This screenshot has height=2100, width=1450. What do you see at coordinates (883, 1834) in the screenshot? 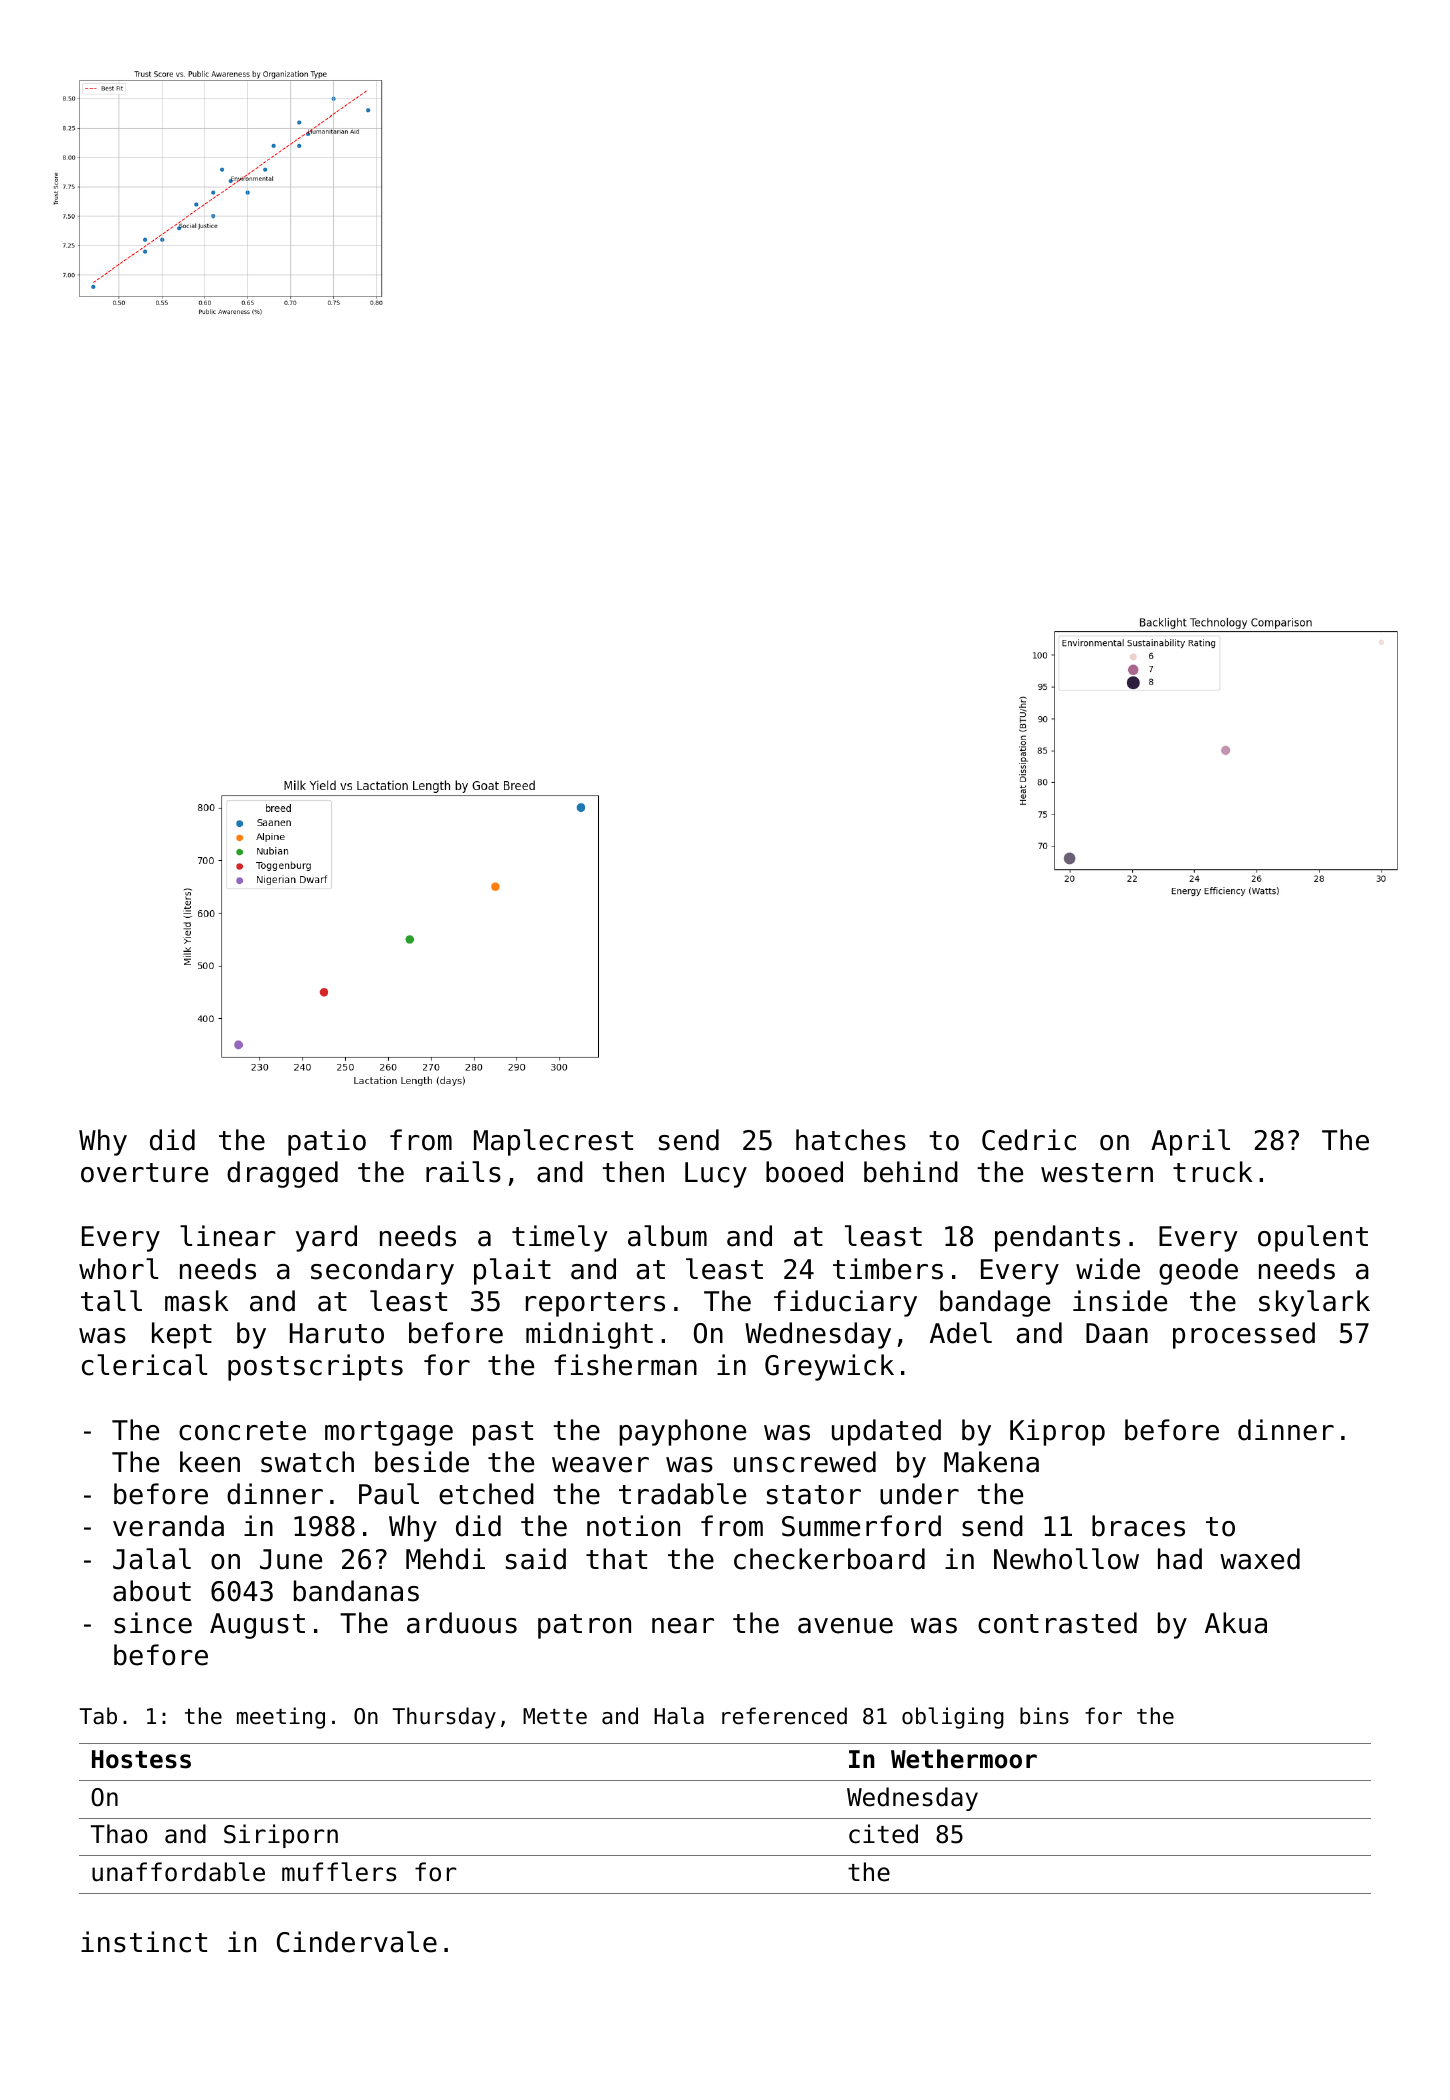
I see `cited` at bounding box center [883, 1834].
